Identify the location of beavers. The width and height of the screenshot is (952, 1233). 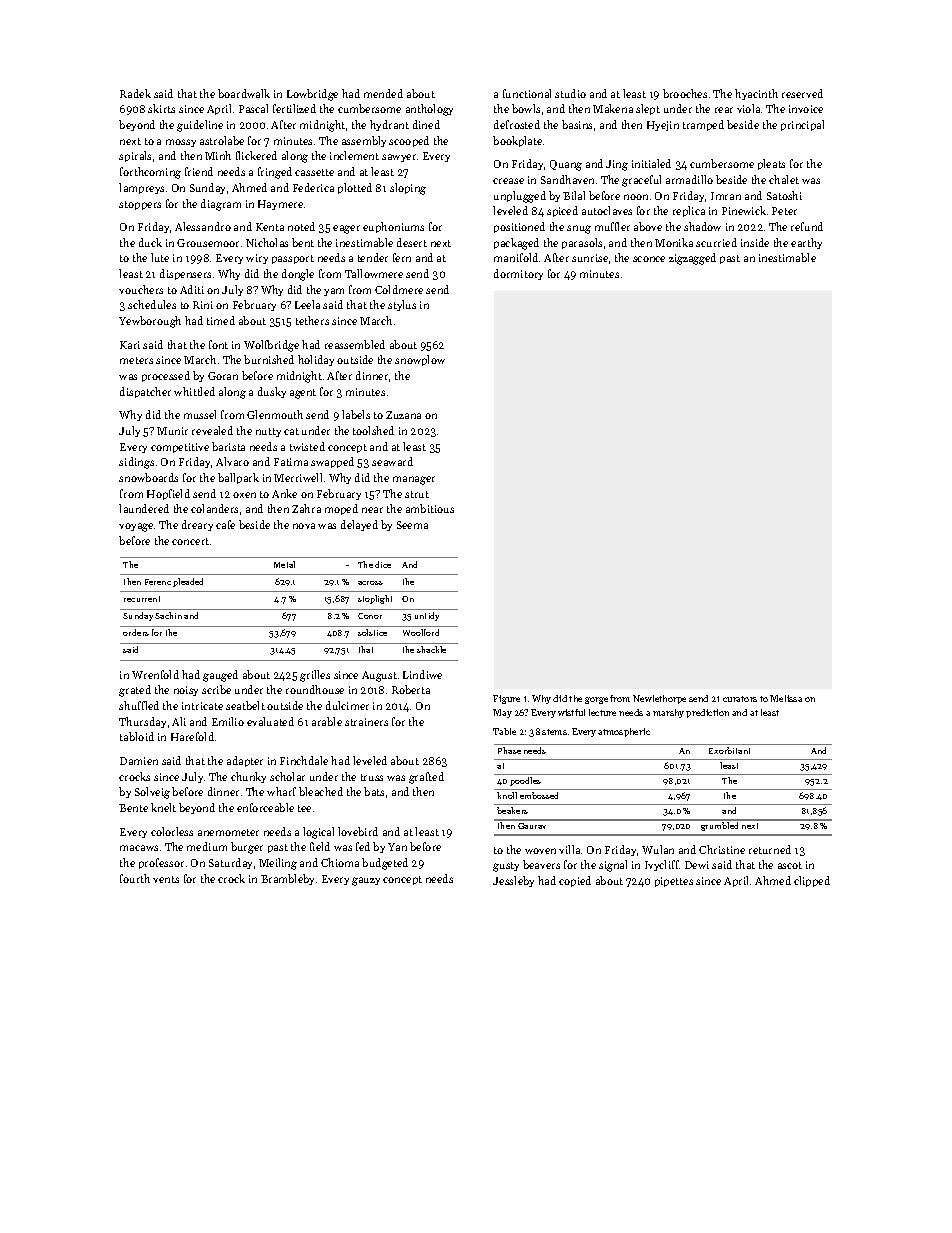
(541, 864).
